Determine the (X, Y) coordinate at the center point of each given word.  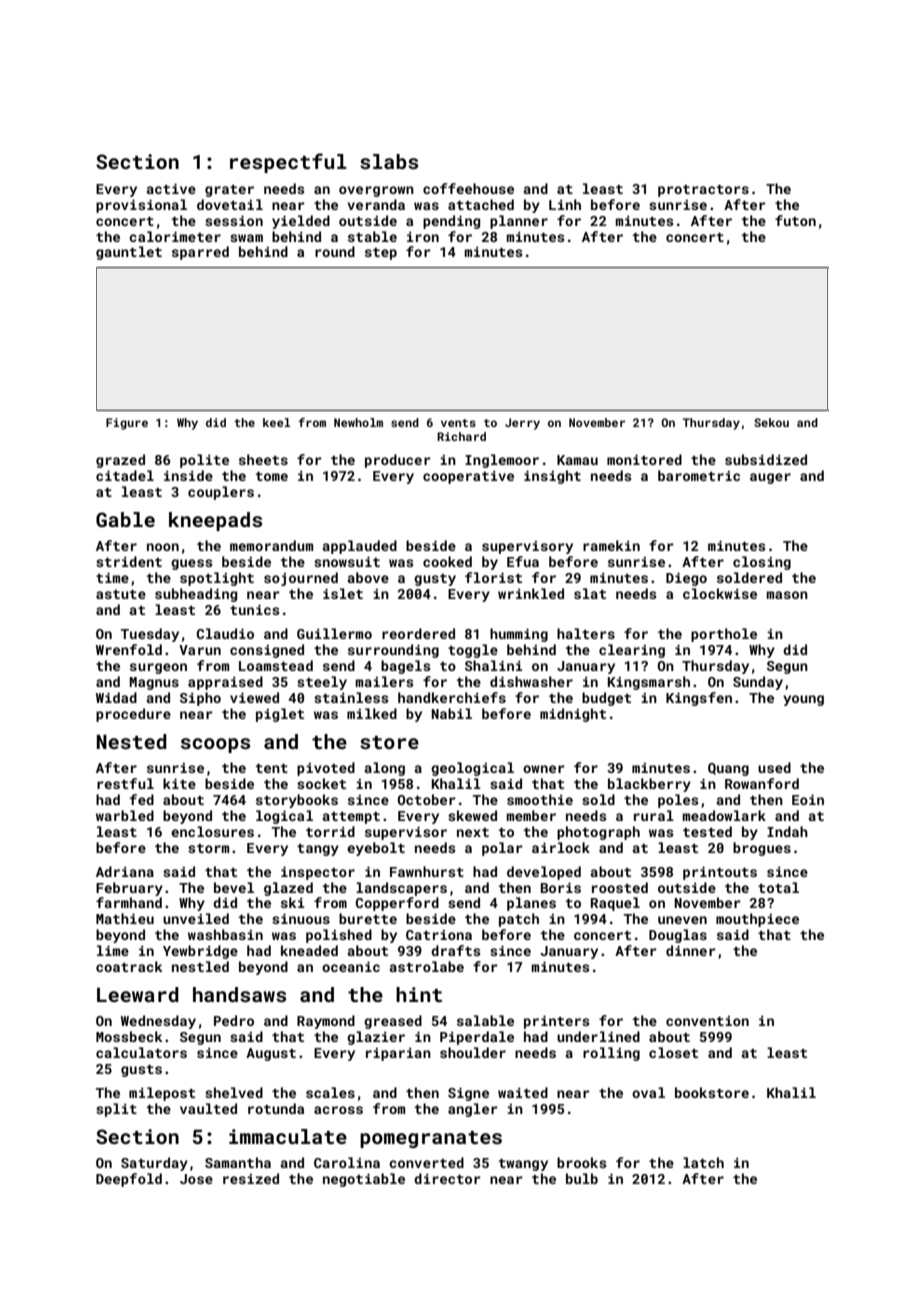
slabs (389, 161)
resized (251, 1178)
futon (795, 220)
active (171, 189)
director (447, 1178)
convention (707, 1021)
